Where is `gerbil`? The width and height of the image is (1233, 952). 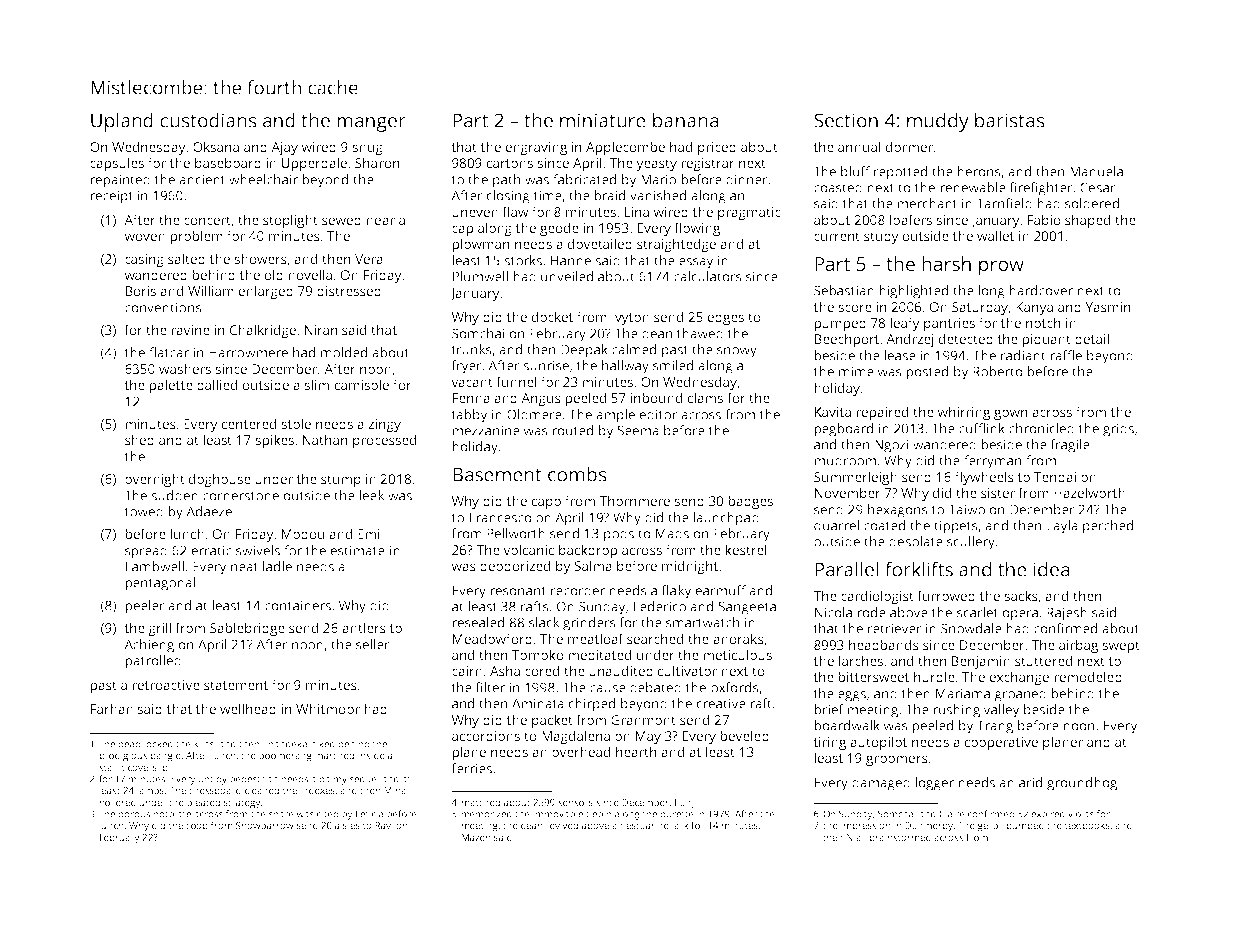
gerbil is located at coordinates (990, 826).
